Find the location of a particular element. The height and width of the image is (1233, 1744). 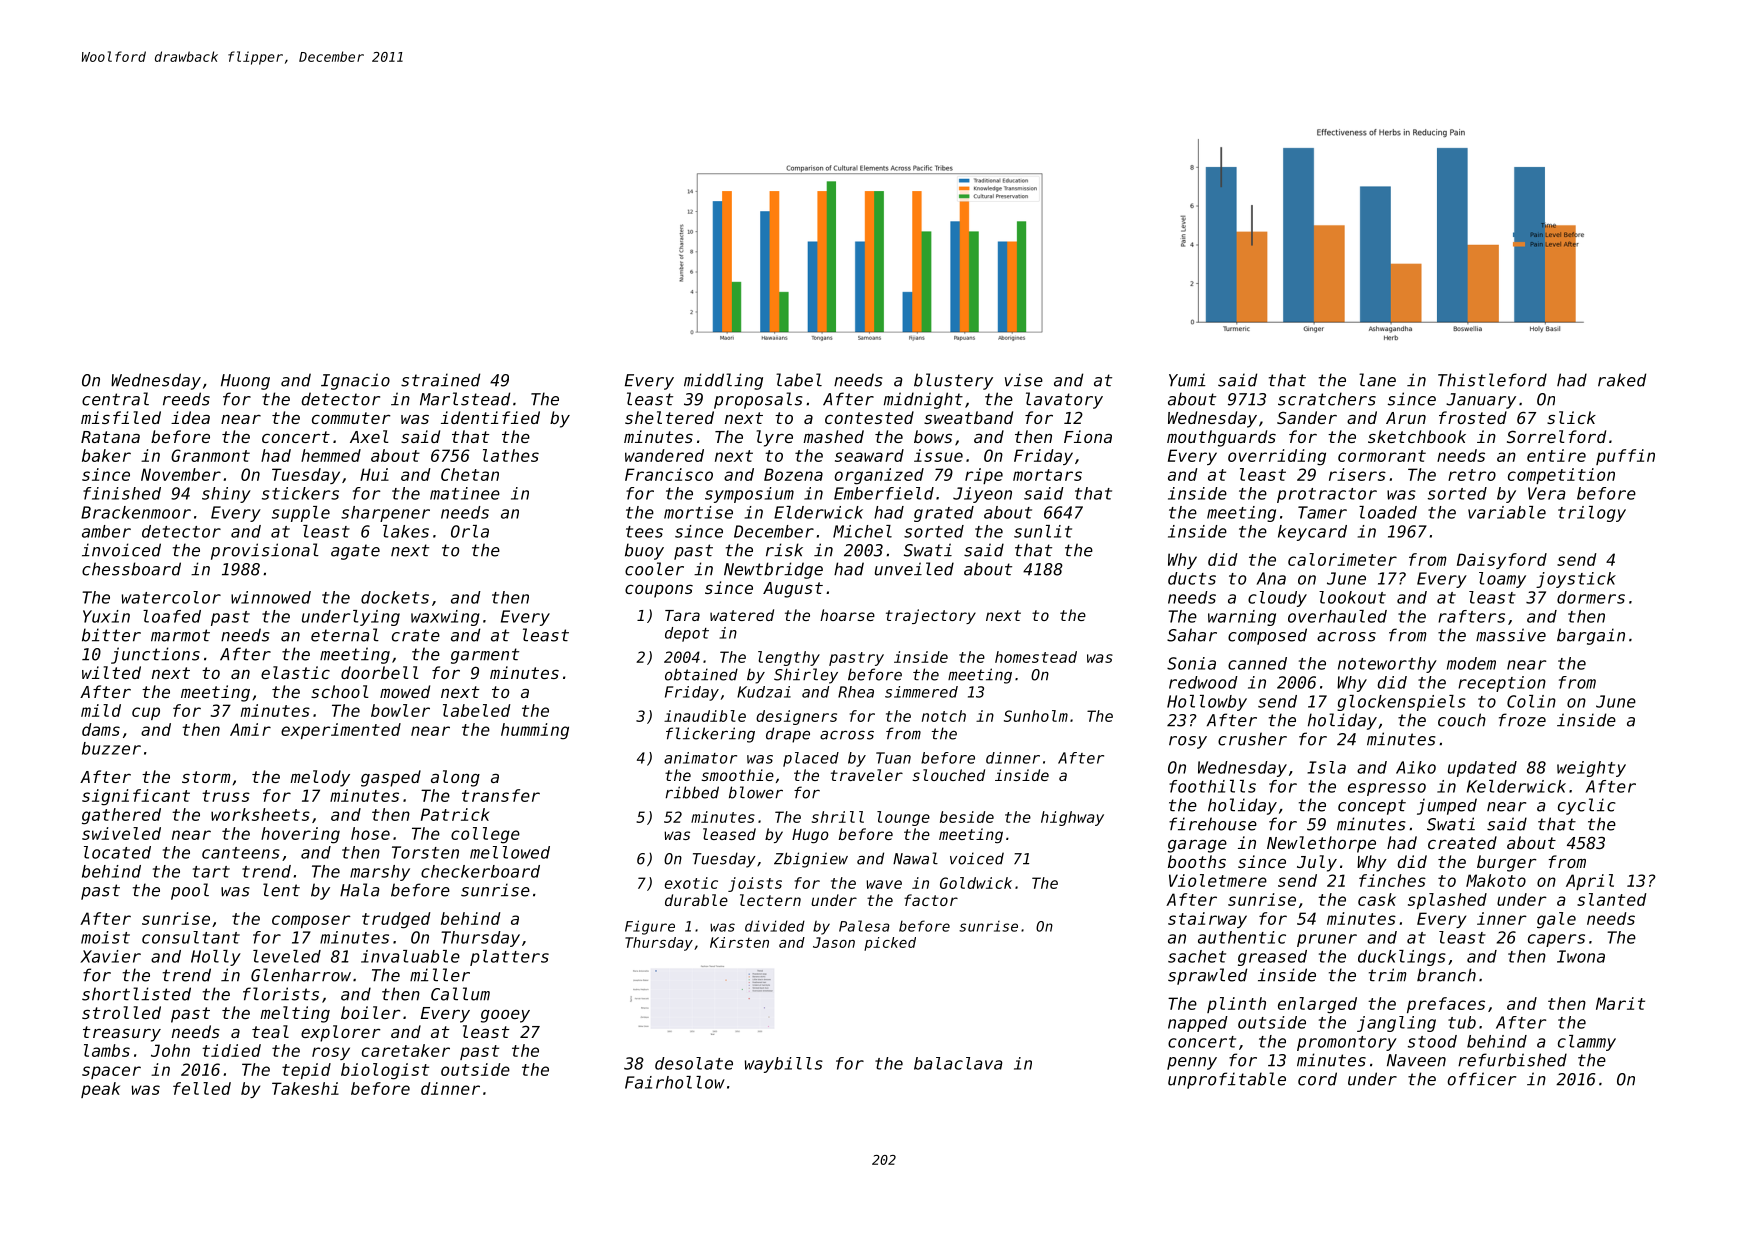

crusher is located at coordinates (1252, 739).
